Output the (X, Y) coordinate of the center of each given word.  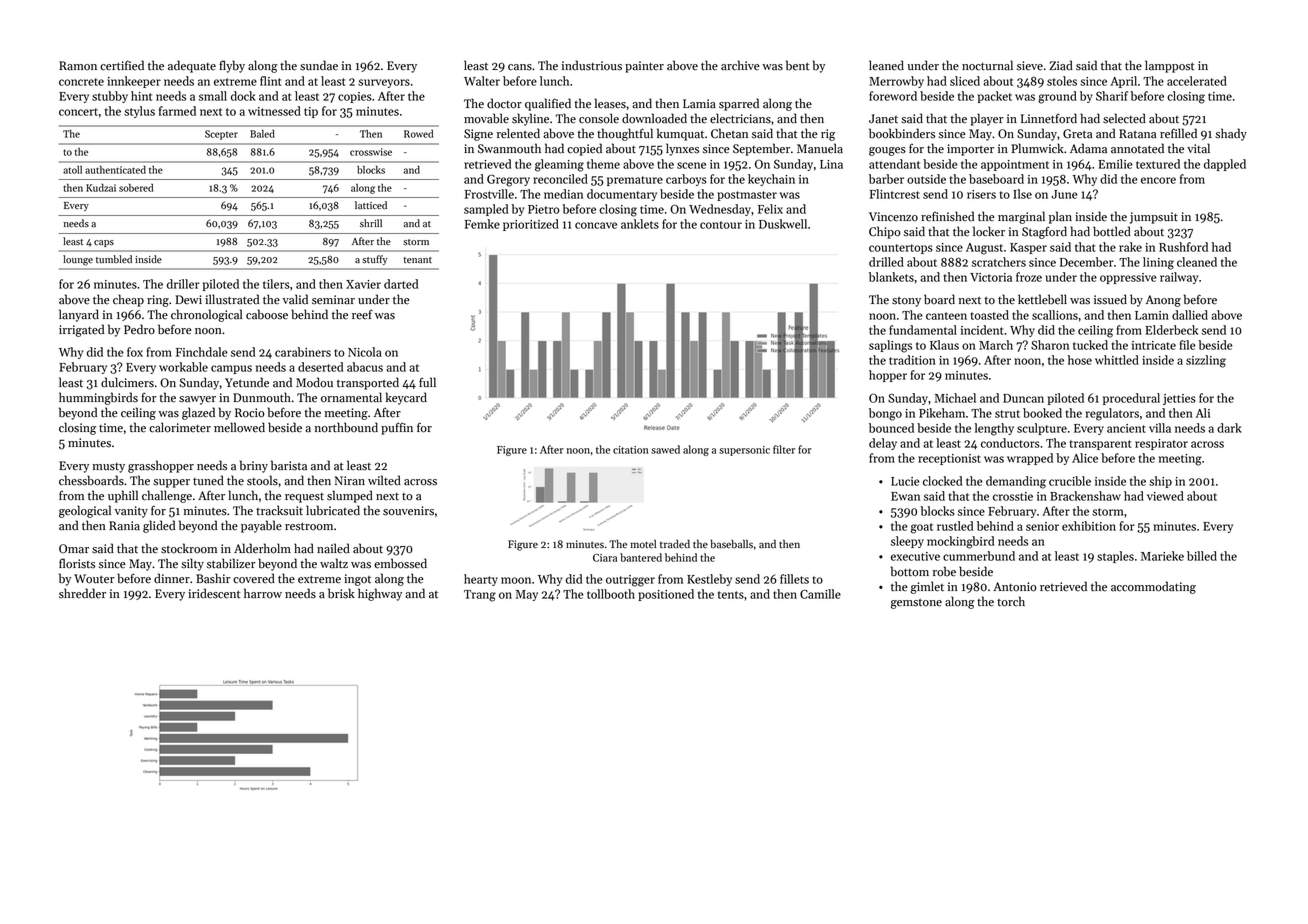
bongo (885, 414)
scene (691, 165)
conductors (1010, 443)
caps (104, 243)
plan (1060, 217)
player (987, 119)
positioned (666, 595)
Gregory (508, 180)
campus (231, 369)
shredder (82, 593)
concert (78, 112)
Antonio (1015, 587)
